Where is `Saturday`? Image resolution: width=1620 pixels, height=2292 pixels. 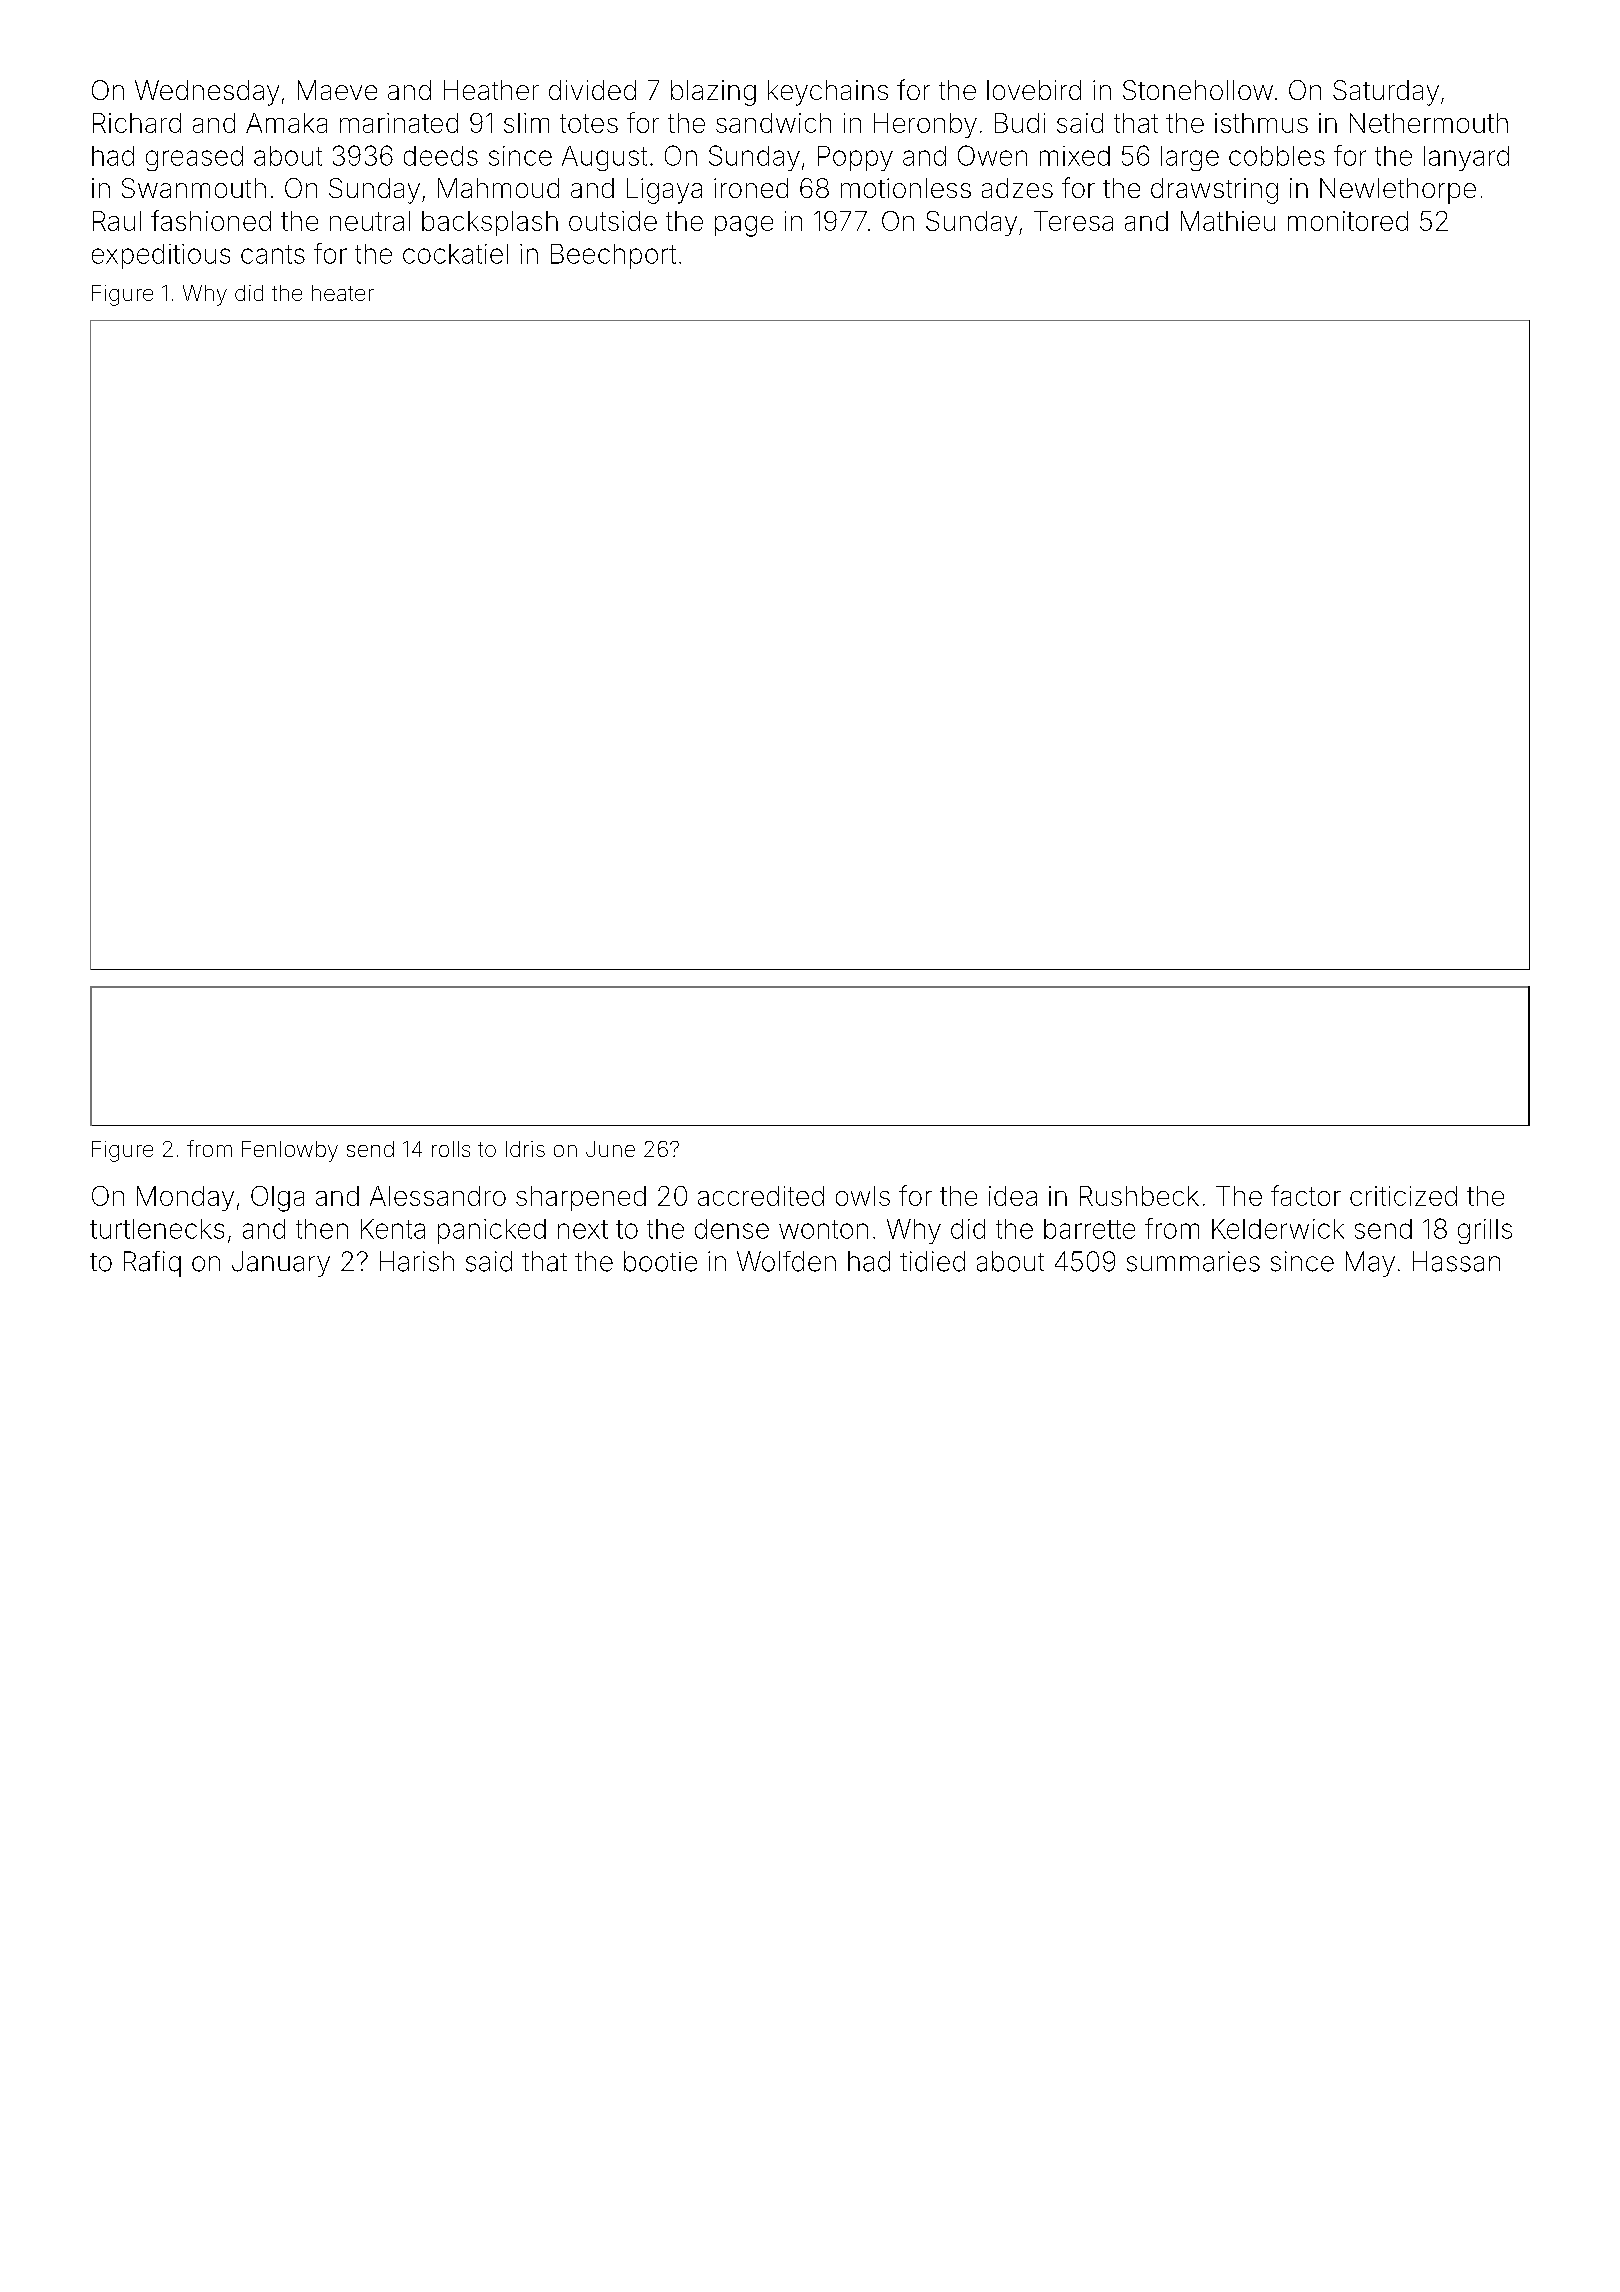 Saturday is located at coordinates (1386, 93).
